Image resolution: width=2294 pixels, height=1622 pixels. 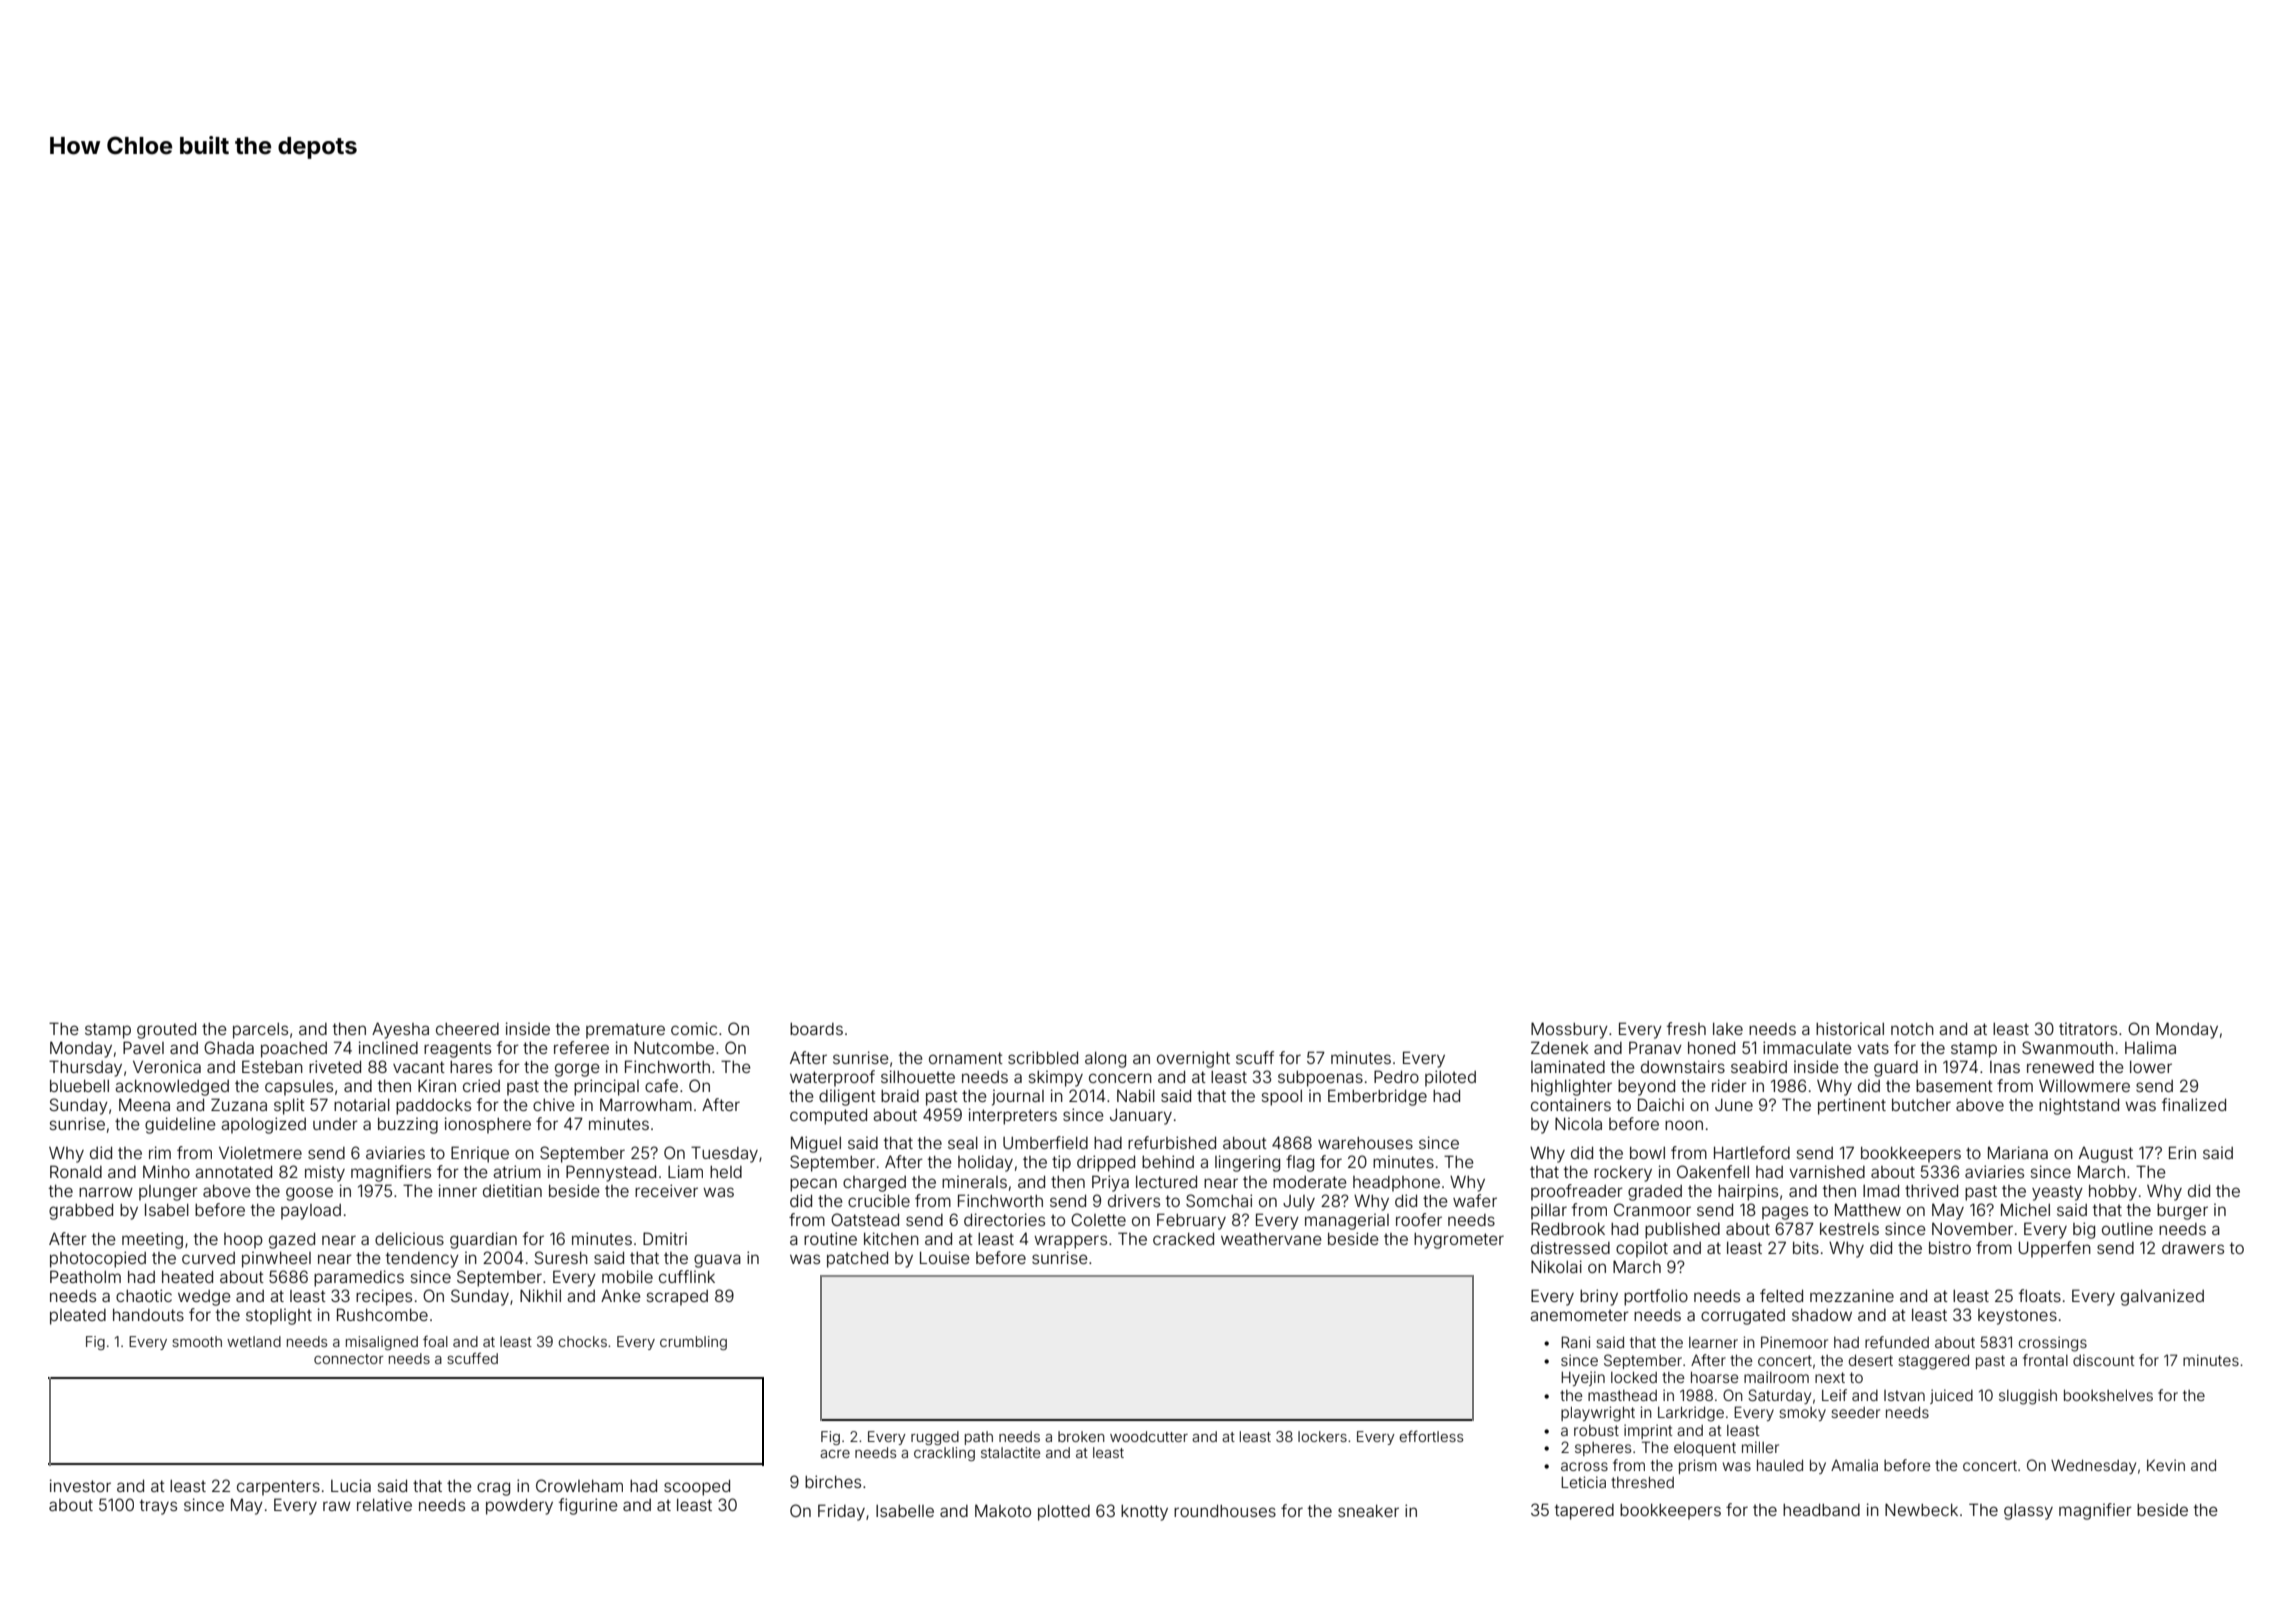 I want to click on grouted, so click(x=166, y=1031).
